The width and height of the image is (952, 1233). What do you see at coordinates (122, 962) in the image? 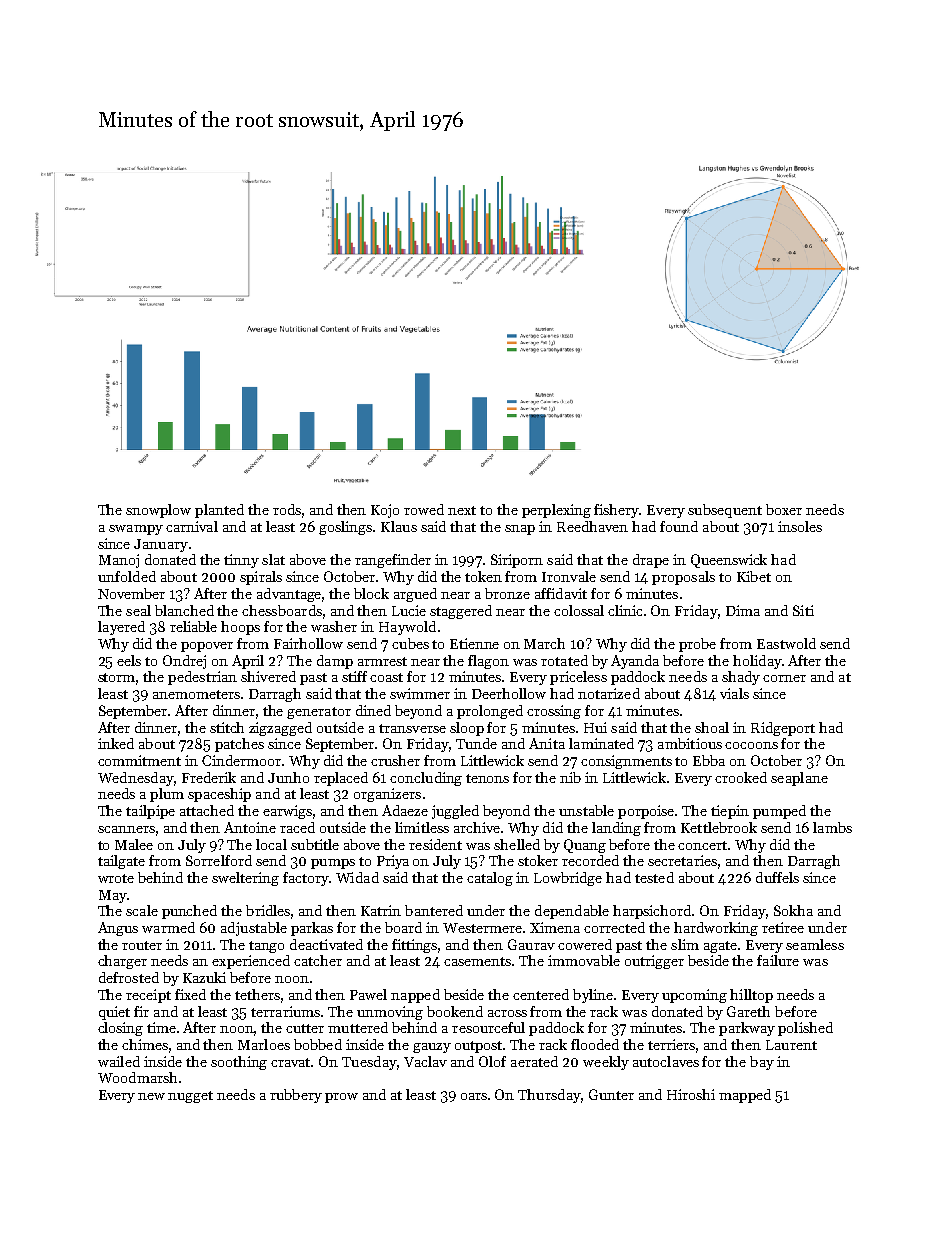
I see `charger` at bounding box center [122, 962].
